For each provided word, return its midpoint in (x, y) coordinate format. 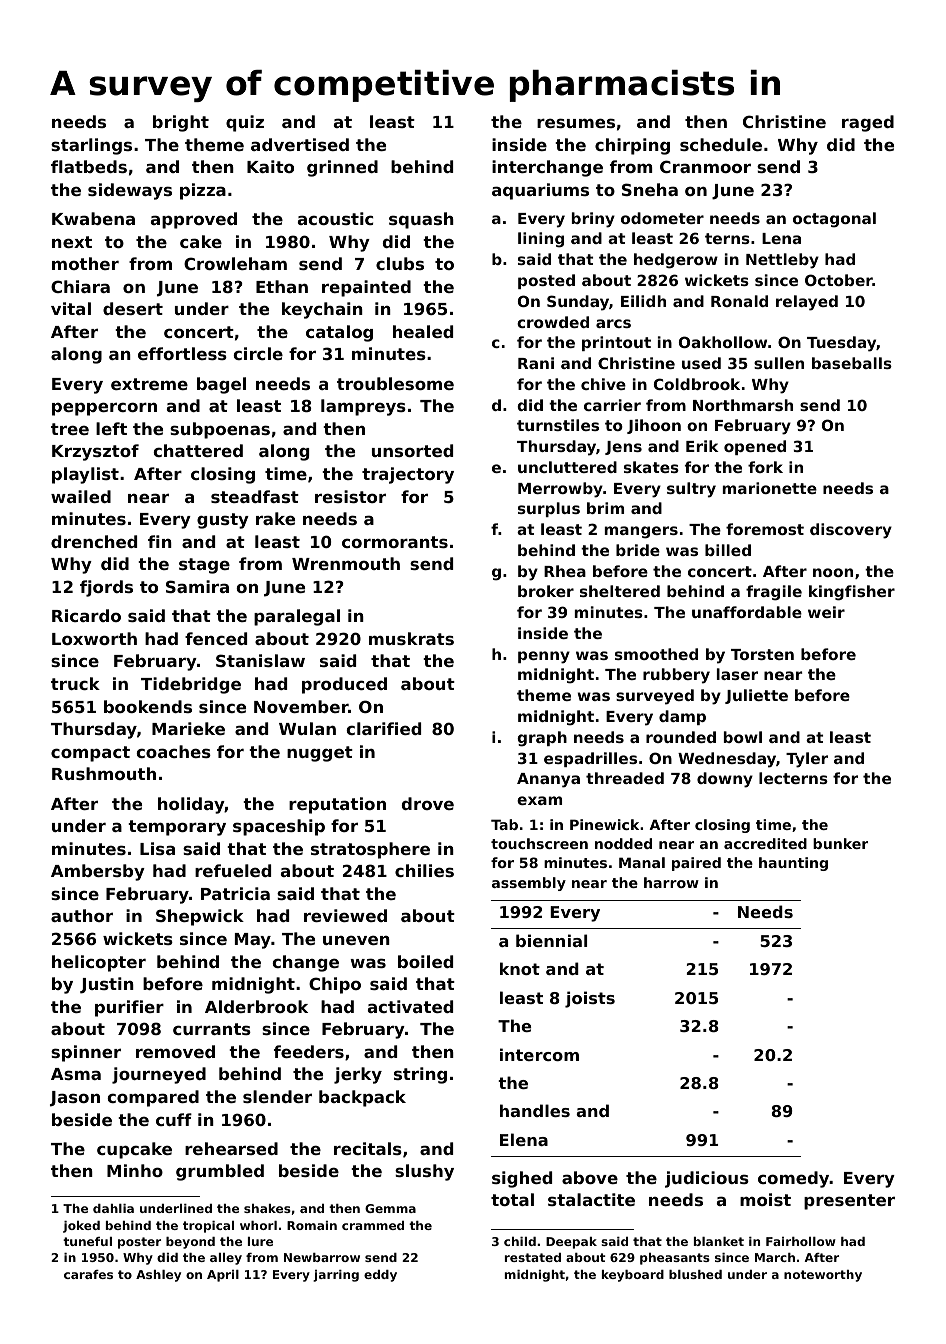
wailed (81, 496)
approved (194, 220)
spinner (86, 1053)
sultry (691, 490)
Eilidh (643, 301)
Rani (536, 363)
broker (546, 591)
